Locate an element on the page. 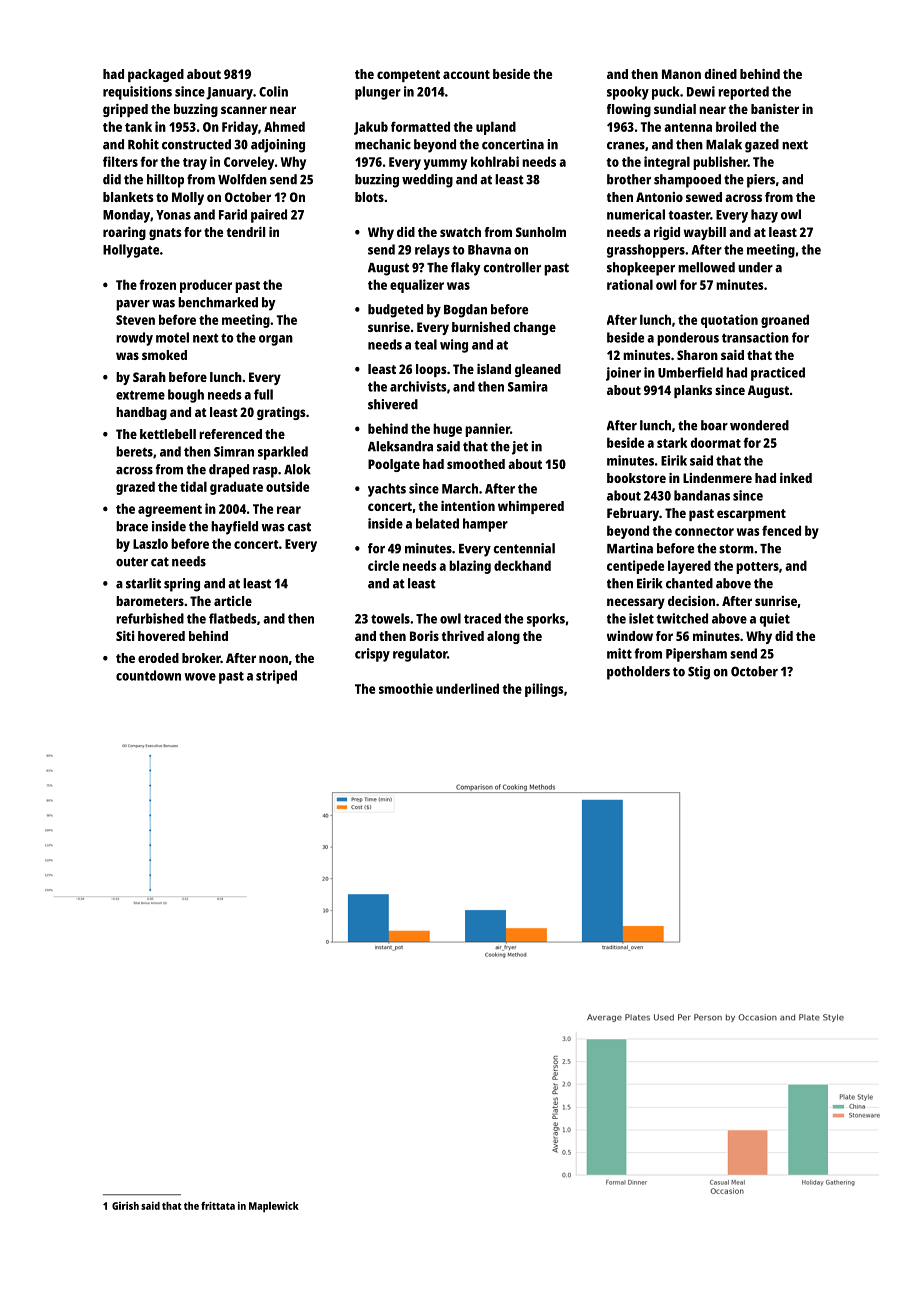 This page has height=1308, width=924. towels is located at coordinates (390, 618).
